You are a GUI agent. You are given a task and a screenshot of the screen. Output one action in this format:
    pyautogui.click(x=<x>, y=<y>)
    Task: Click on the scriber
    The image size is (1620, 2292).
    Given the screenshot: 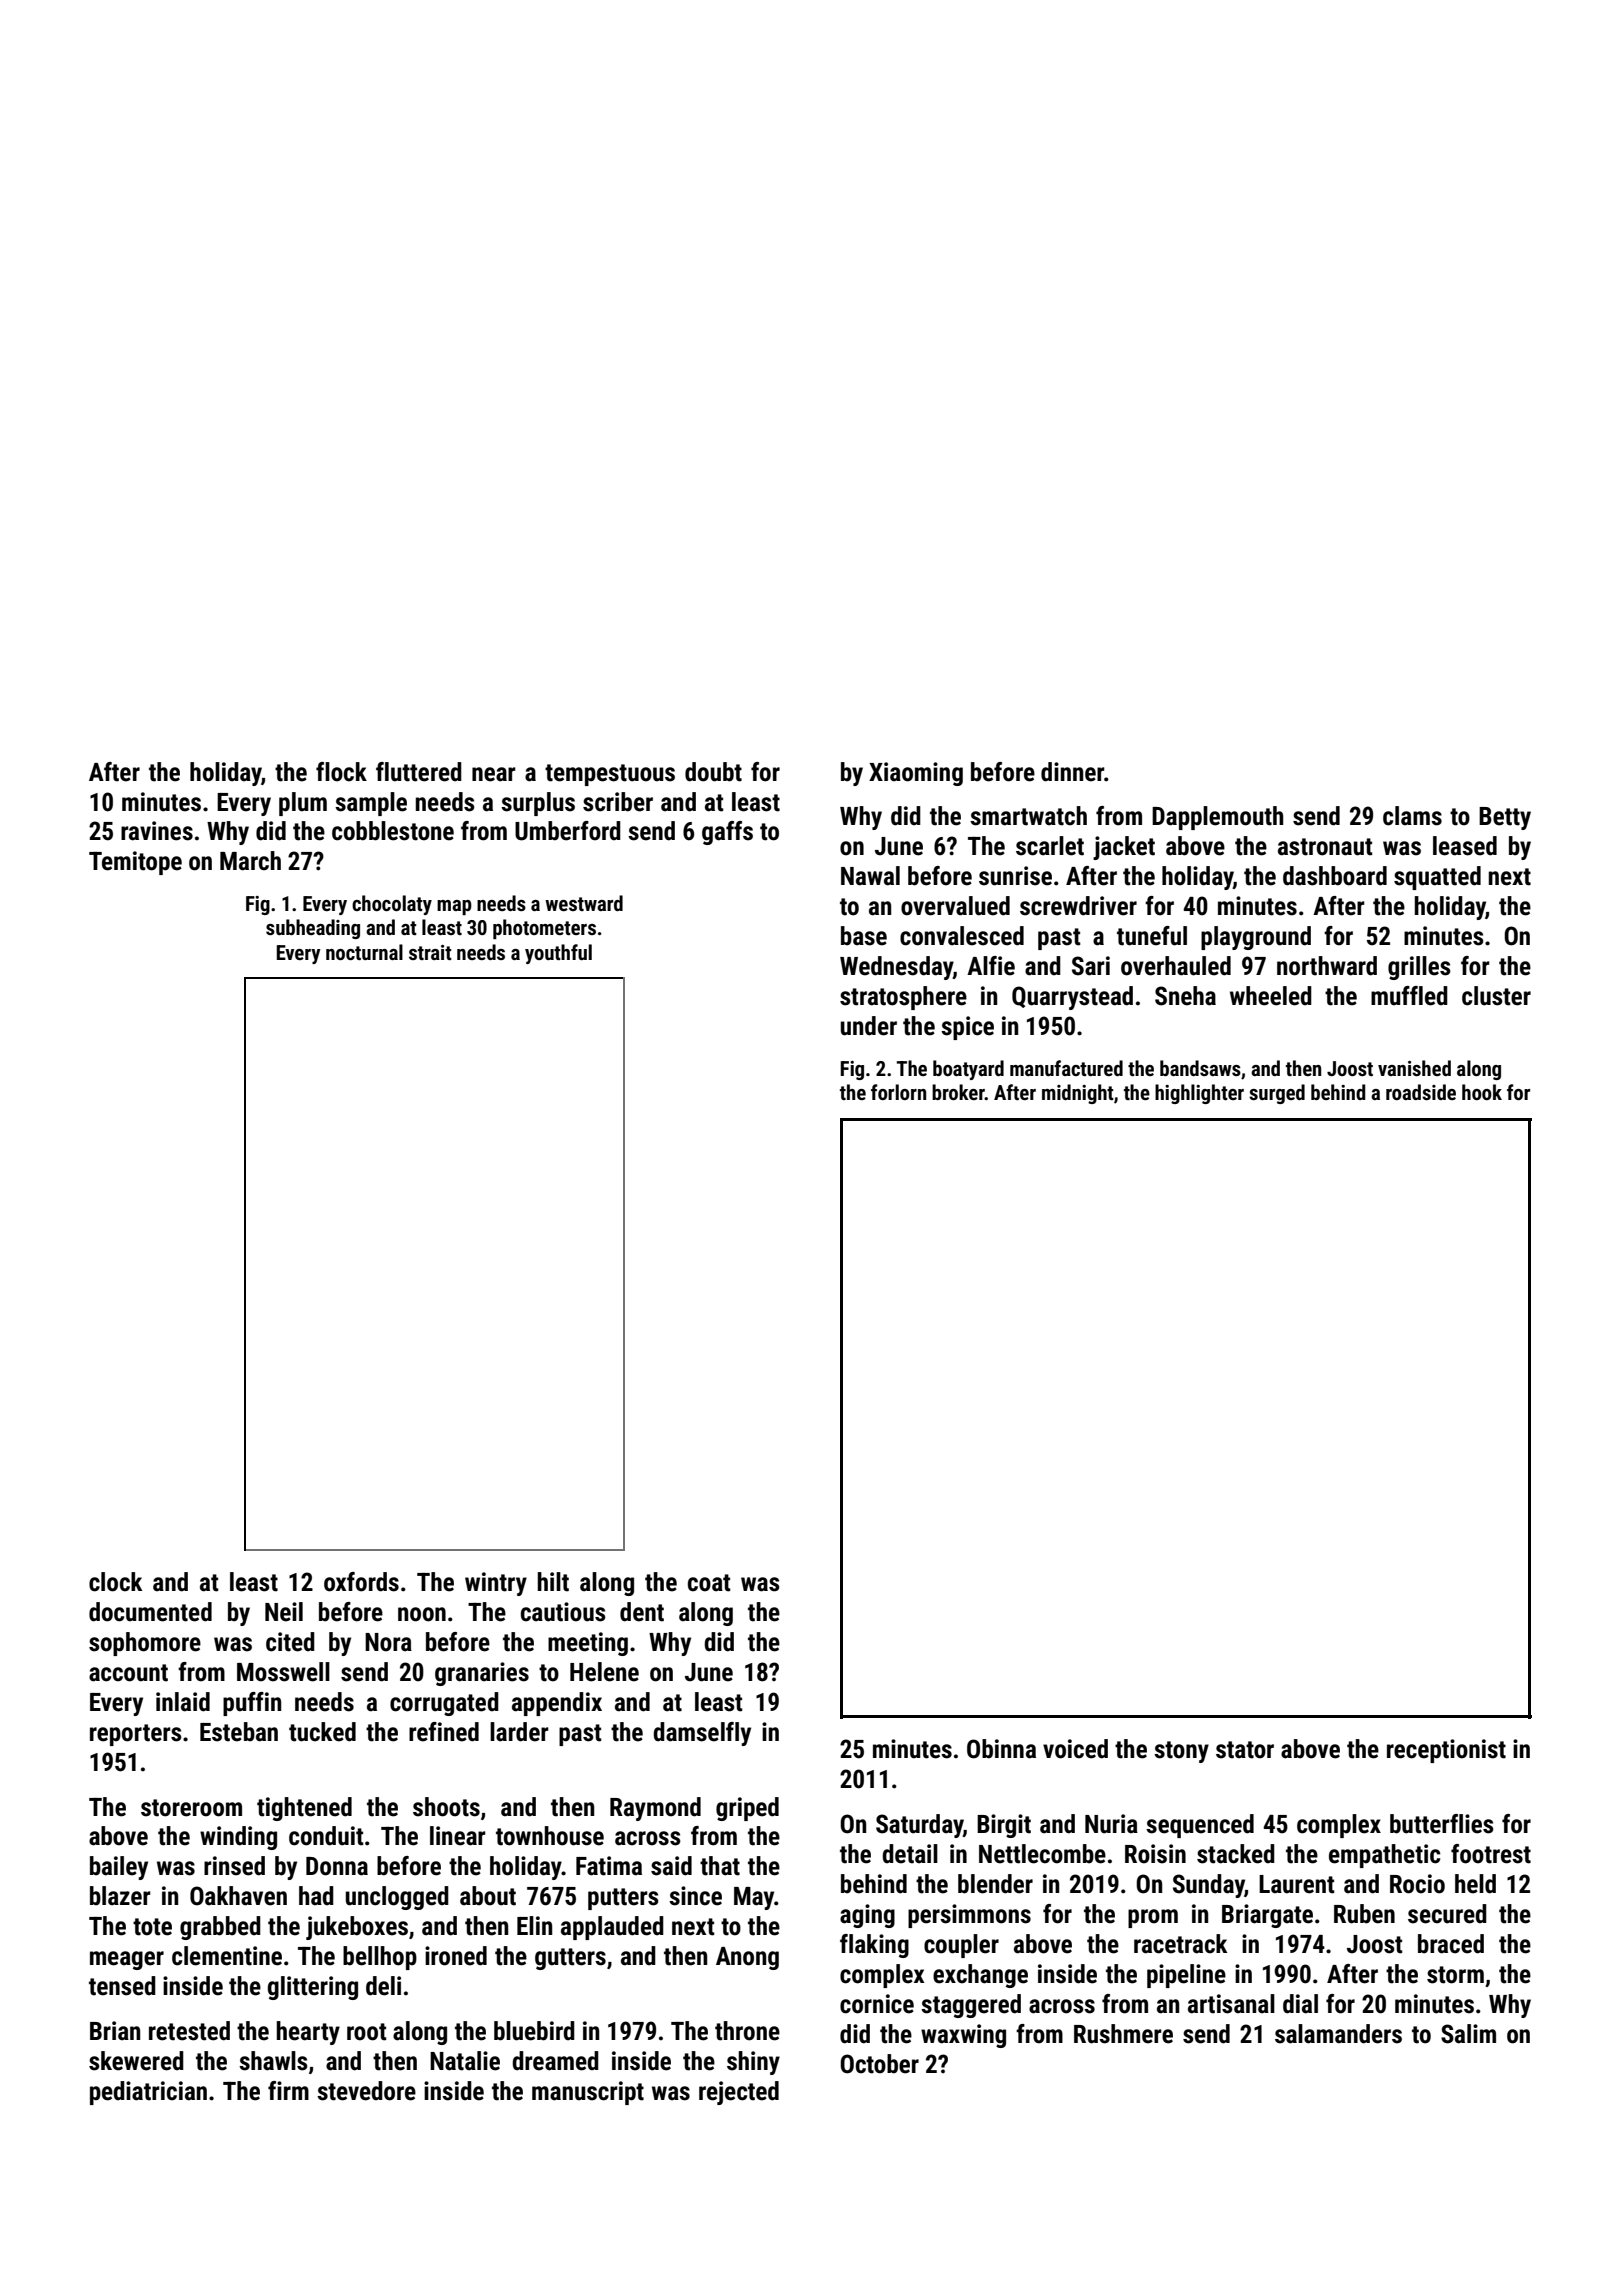 What is the action you would take?
    pyautogui.click(x=618, y=802)
